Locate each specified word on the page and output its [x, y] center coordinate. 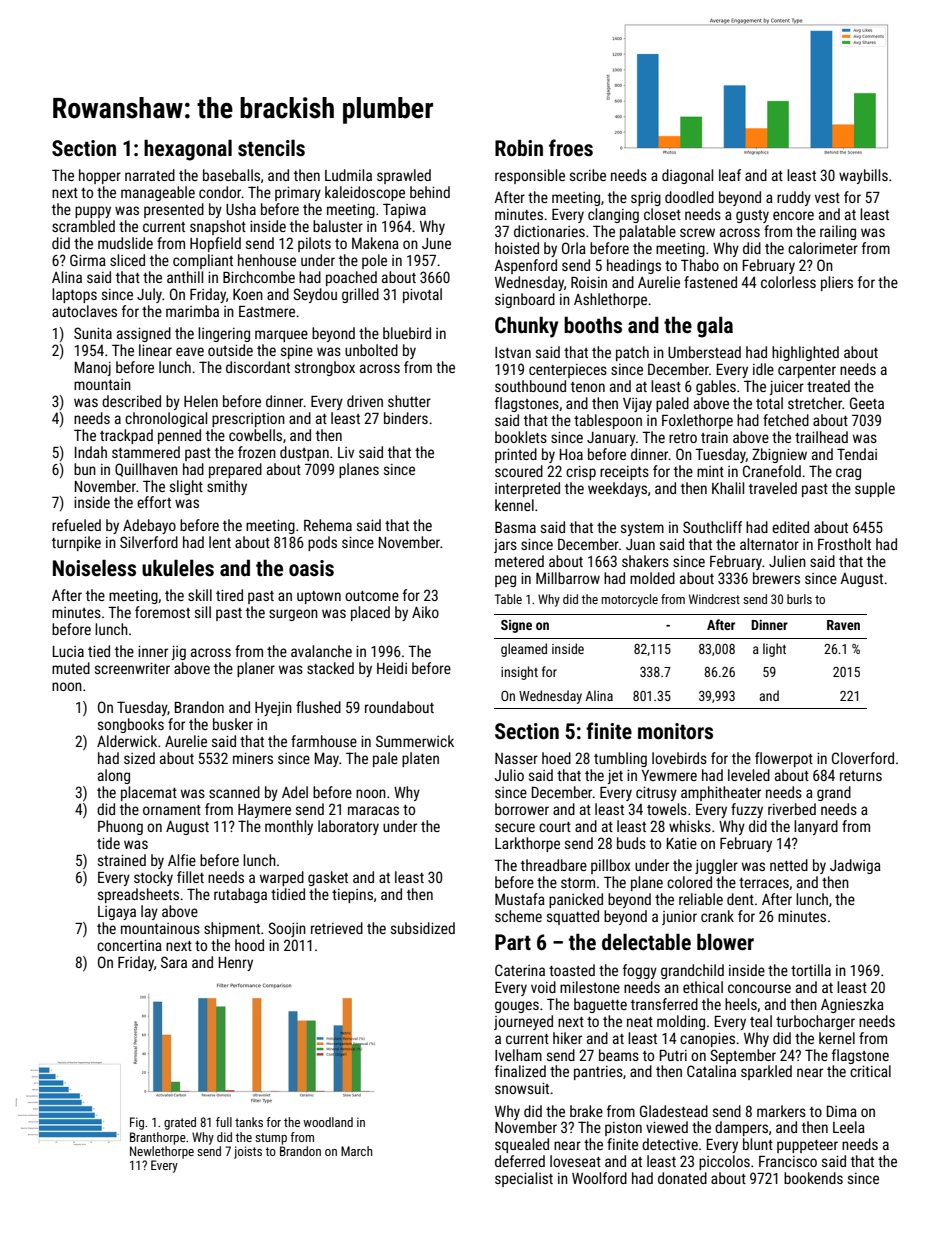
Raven [843, 625]
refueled [76, 525]
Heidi [392, 668]
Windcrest [714, 599]
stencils [271, 148]
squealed [522, 1145]
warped [282, 878]
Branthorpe [158, 1138]
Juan [640, 544]
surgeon [293, 615]
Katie [682, 843]
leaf [730, 175]
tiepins [352, 896]
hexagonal [188, 150]
